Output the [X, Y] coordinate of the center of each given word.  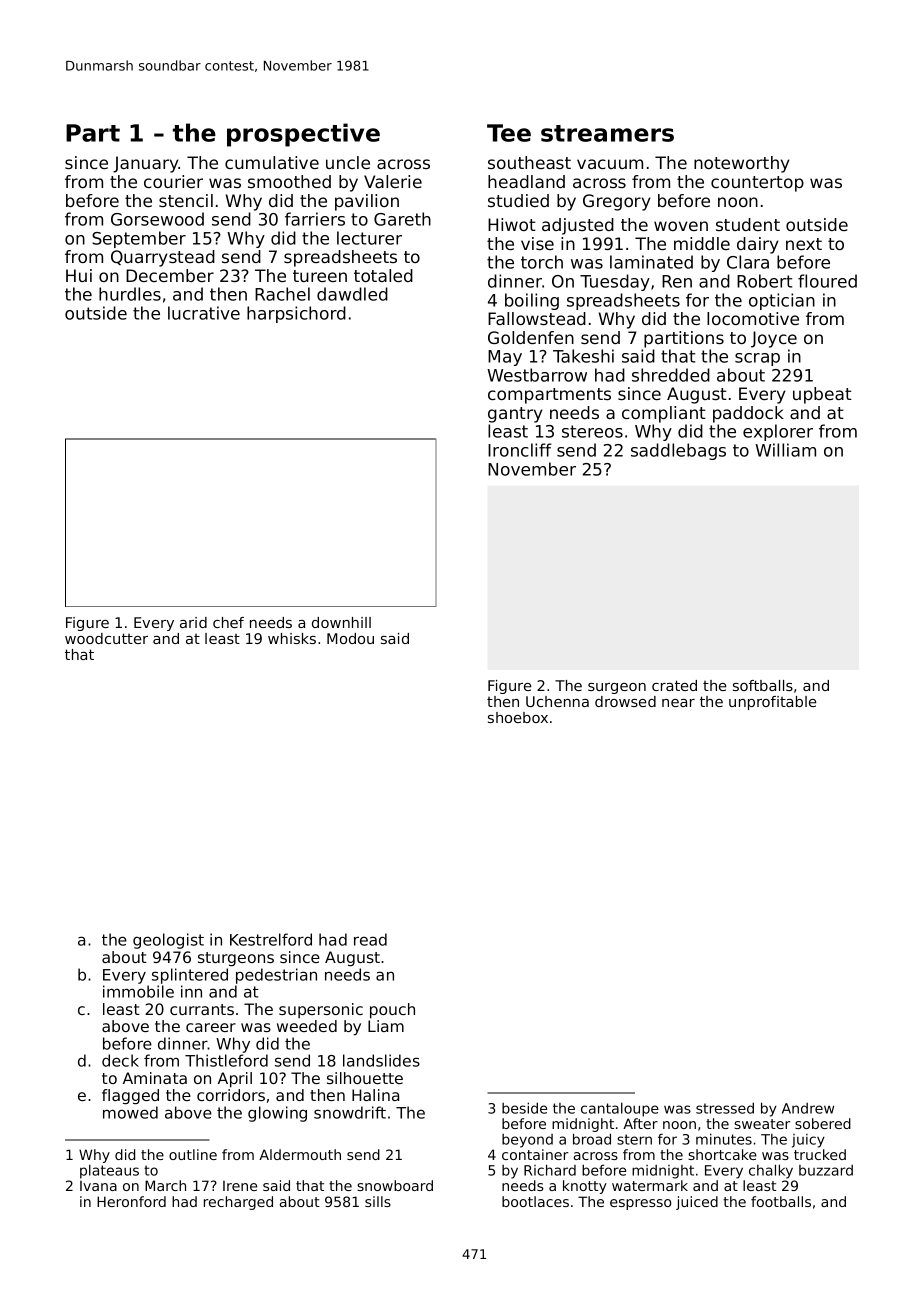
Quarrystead [163, 258]
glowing [277, 1114]
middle [702, 243]
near [678, 703]
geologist [168, 941]
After [640, 1123]
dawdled [352, 294]
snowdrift [350, 1112]
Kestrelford [271, 939]
